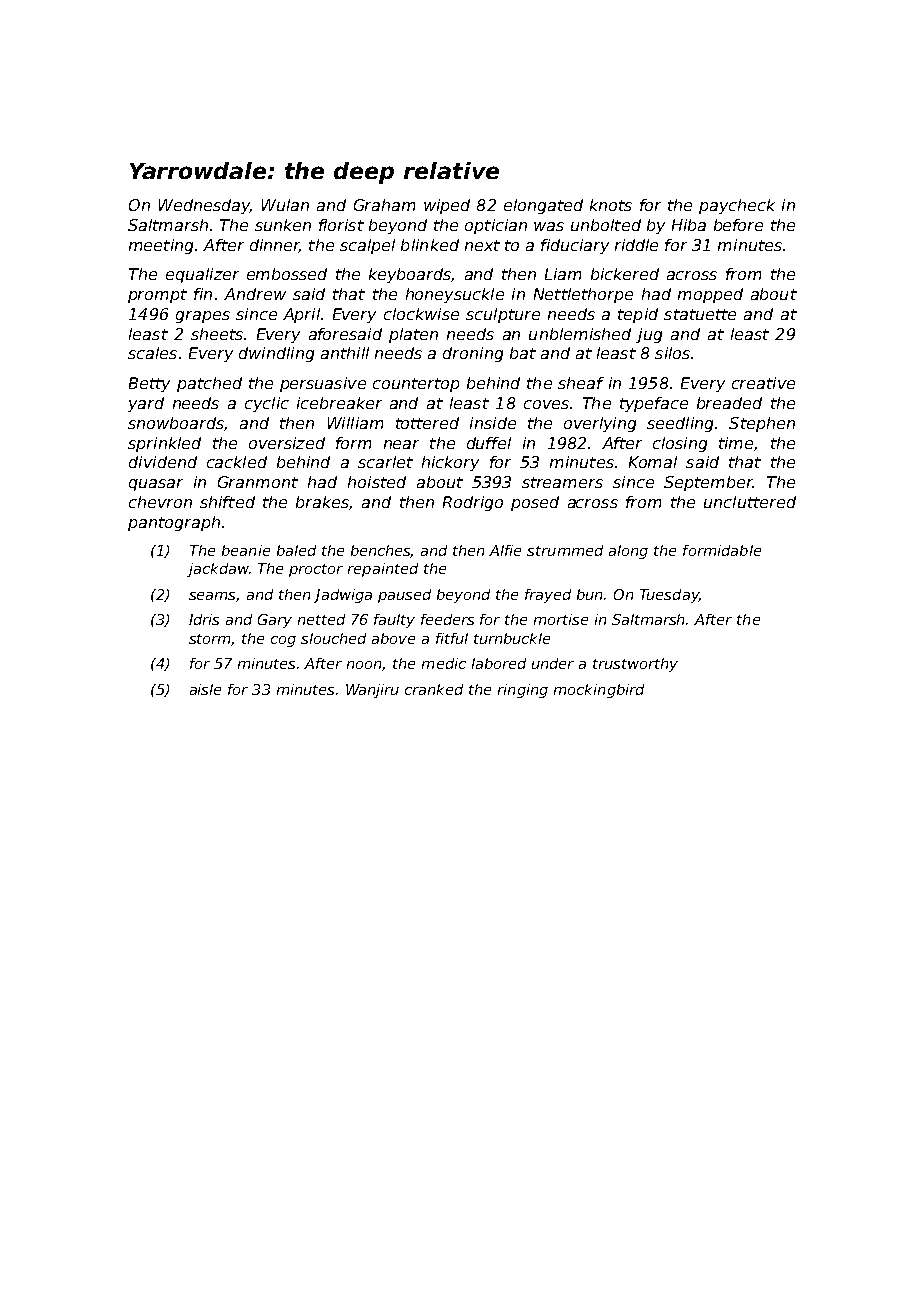 This screenshot has height=1311, width=924. Describe the element at coordinates (496, 226) in the screenshot. I see `optician` at that location.
